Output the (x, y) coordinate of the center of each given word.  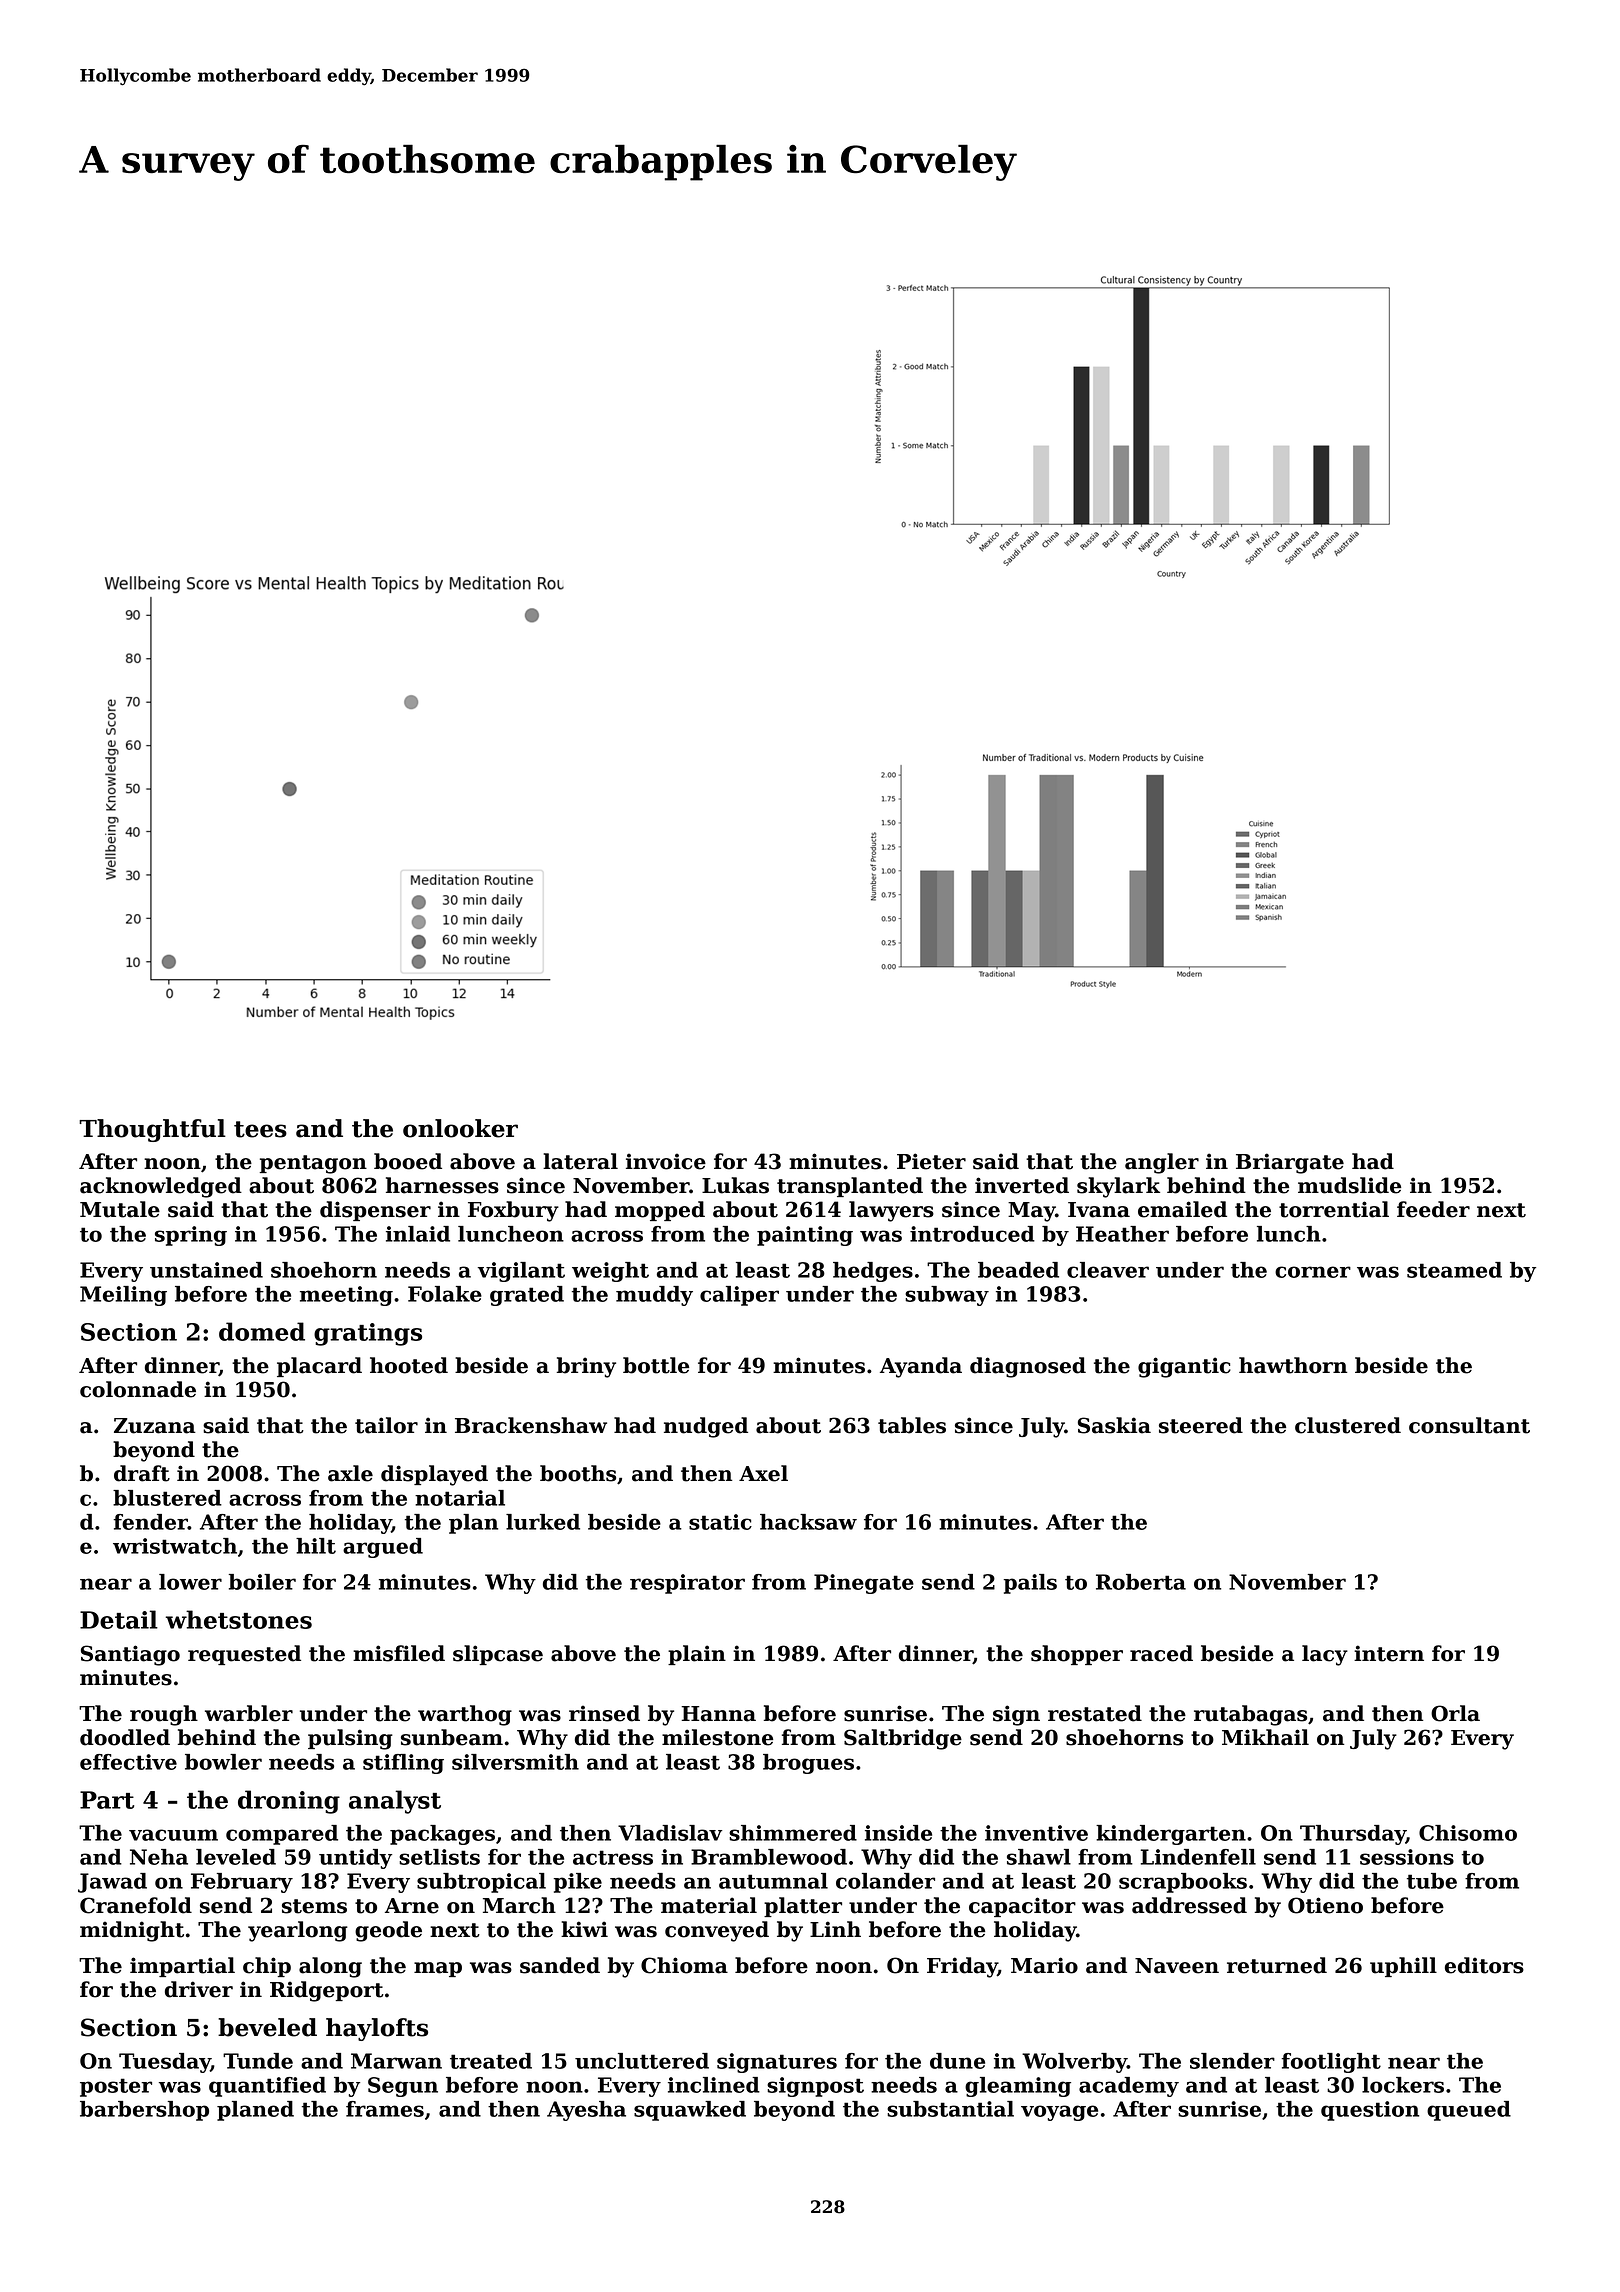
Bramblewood (769, 1857)
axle (350, 1473)
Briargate (1290, 1163)
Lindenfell (1198, 1857)
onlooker (460, 1128)
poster (116, 2087)
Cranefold (136, 1905)
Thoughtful (152, 1130)
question (1370, 2111)
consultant (1469, 1425)
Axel (763, 1473)
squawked (690, 2111)
